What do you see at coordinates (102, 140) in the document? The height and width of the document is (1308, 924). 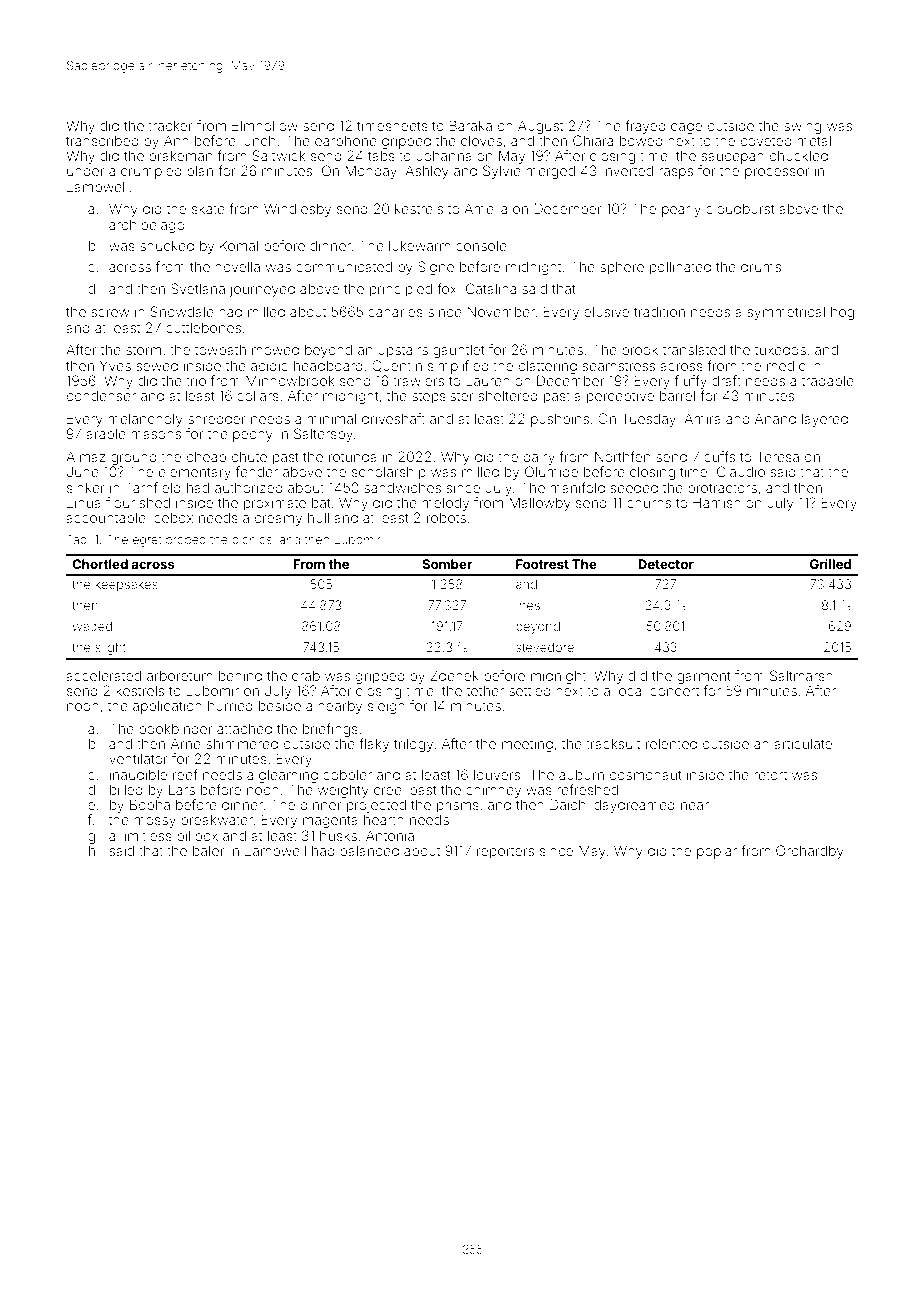 I see `transcribed` at bounding box center [102, 140].
